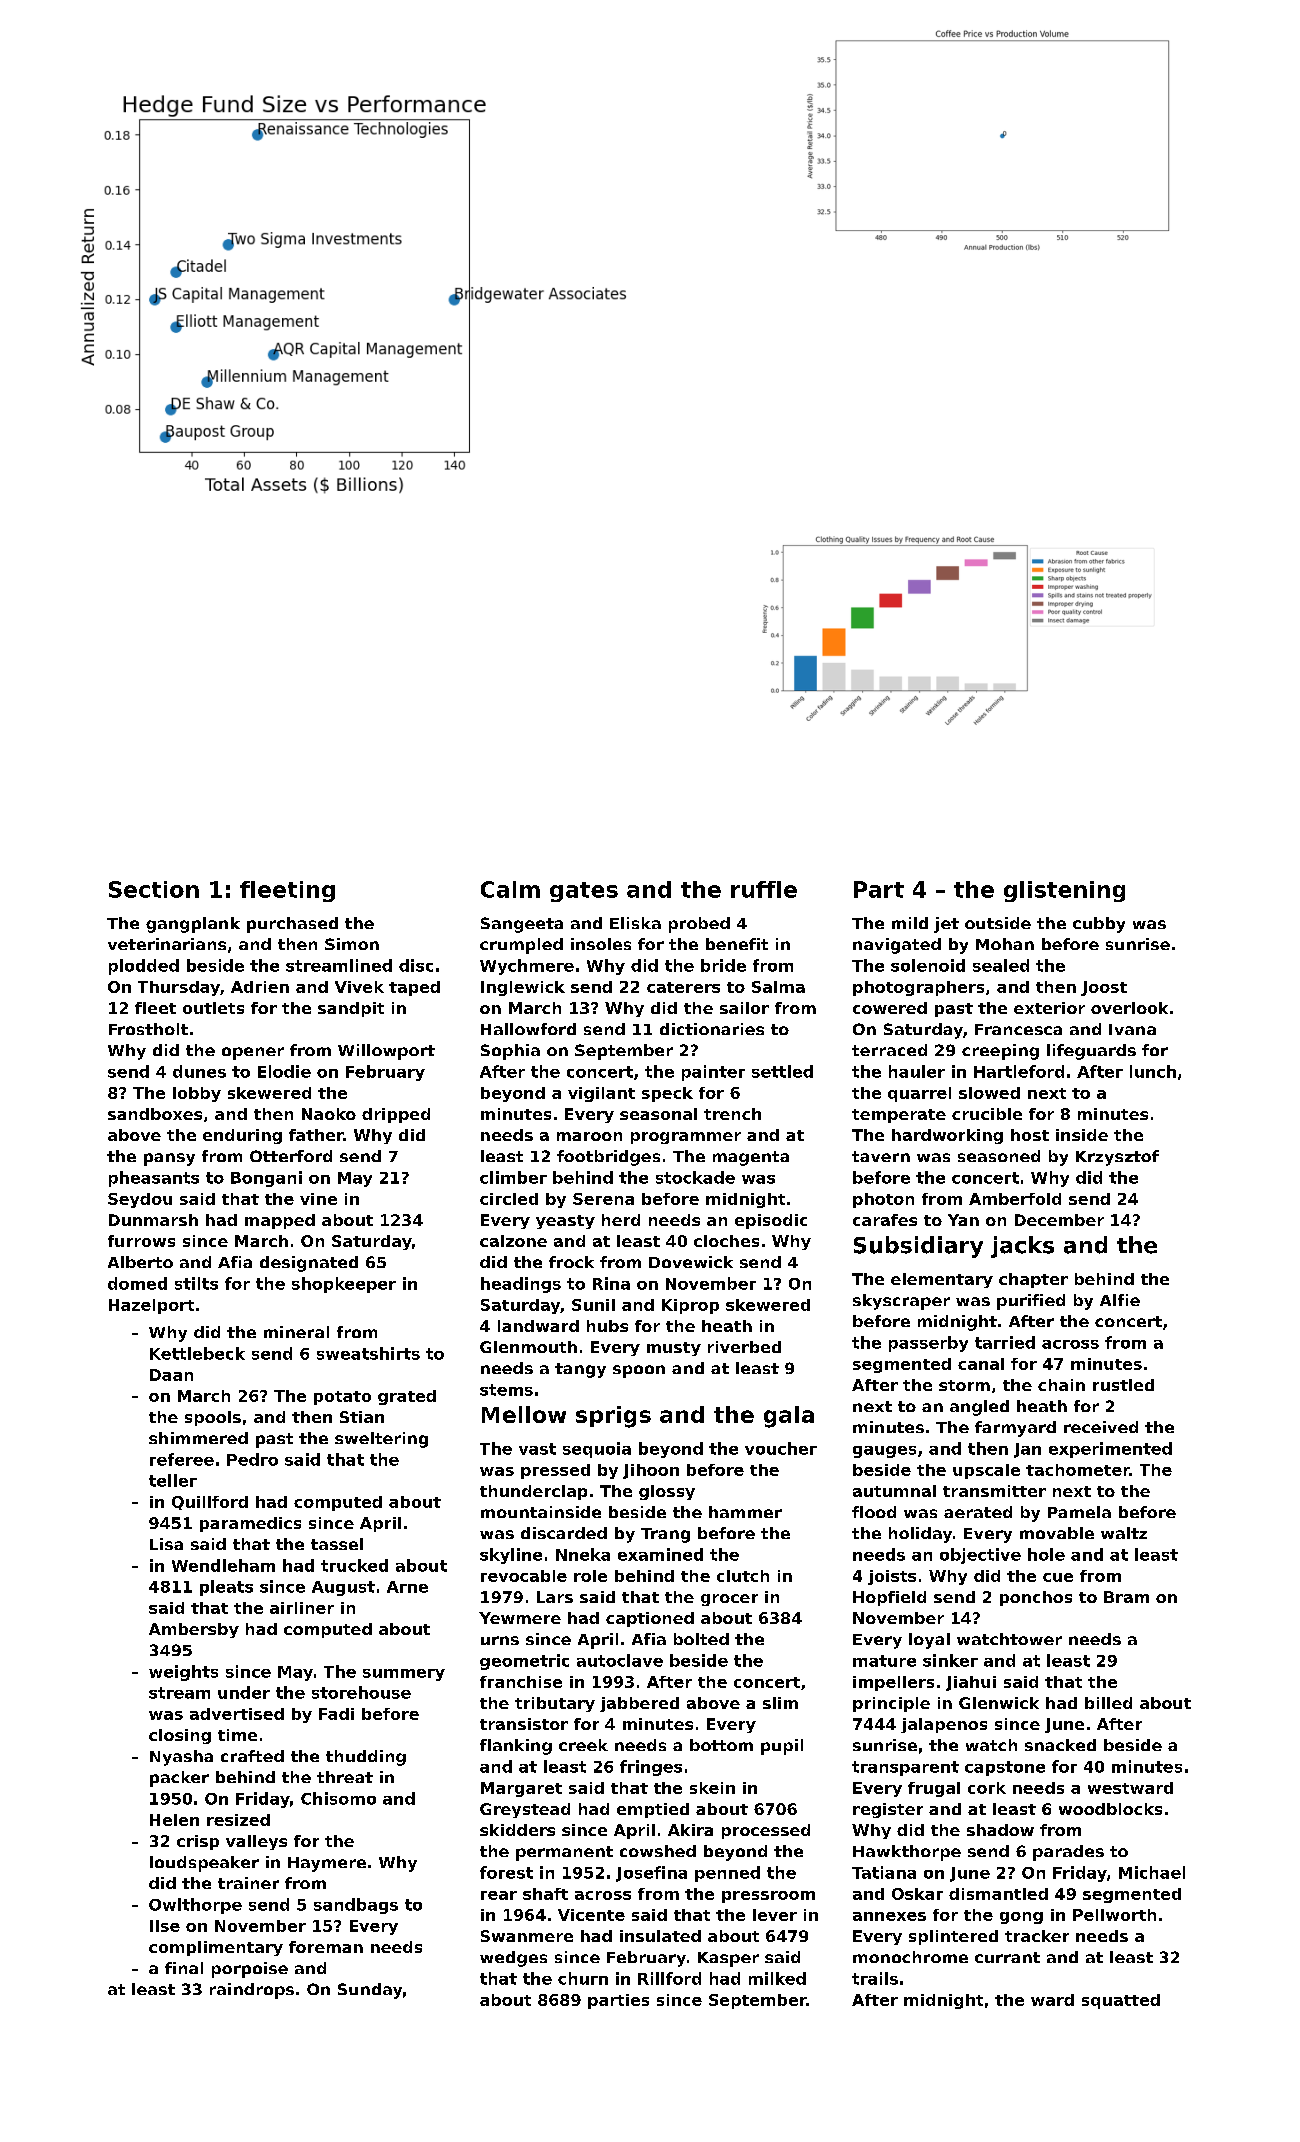 The height and width of the screenshot is (2142, 1300). What do you see at coordinates (777, 1978) in the screenshot?
I see `milked` at bounding box center [777, 1978].
